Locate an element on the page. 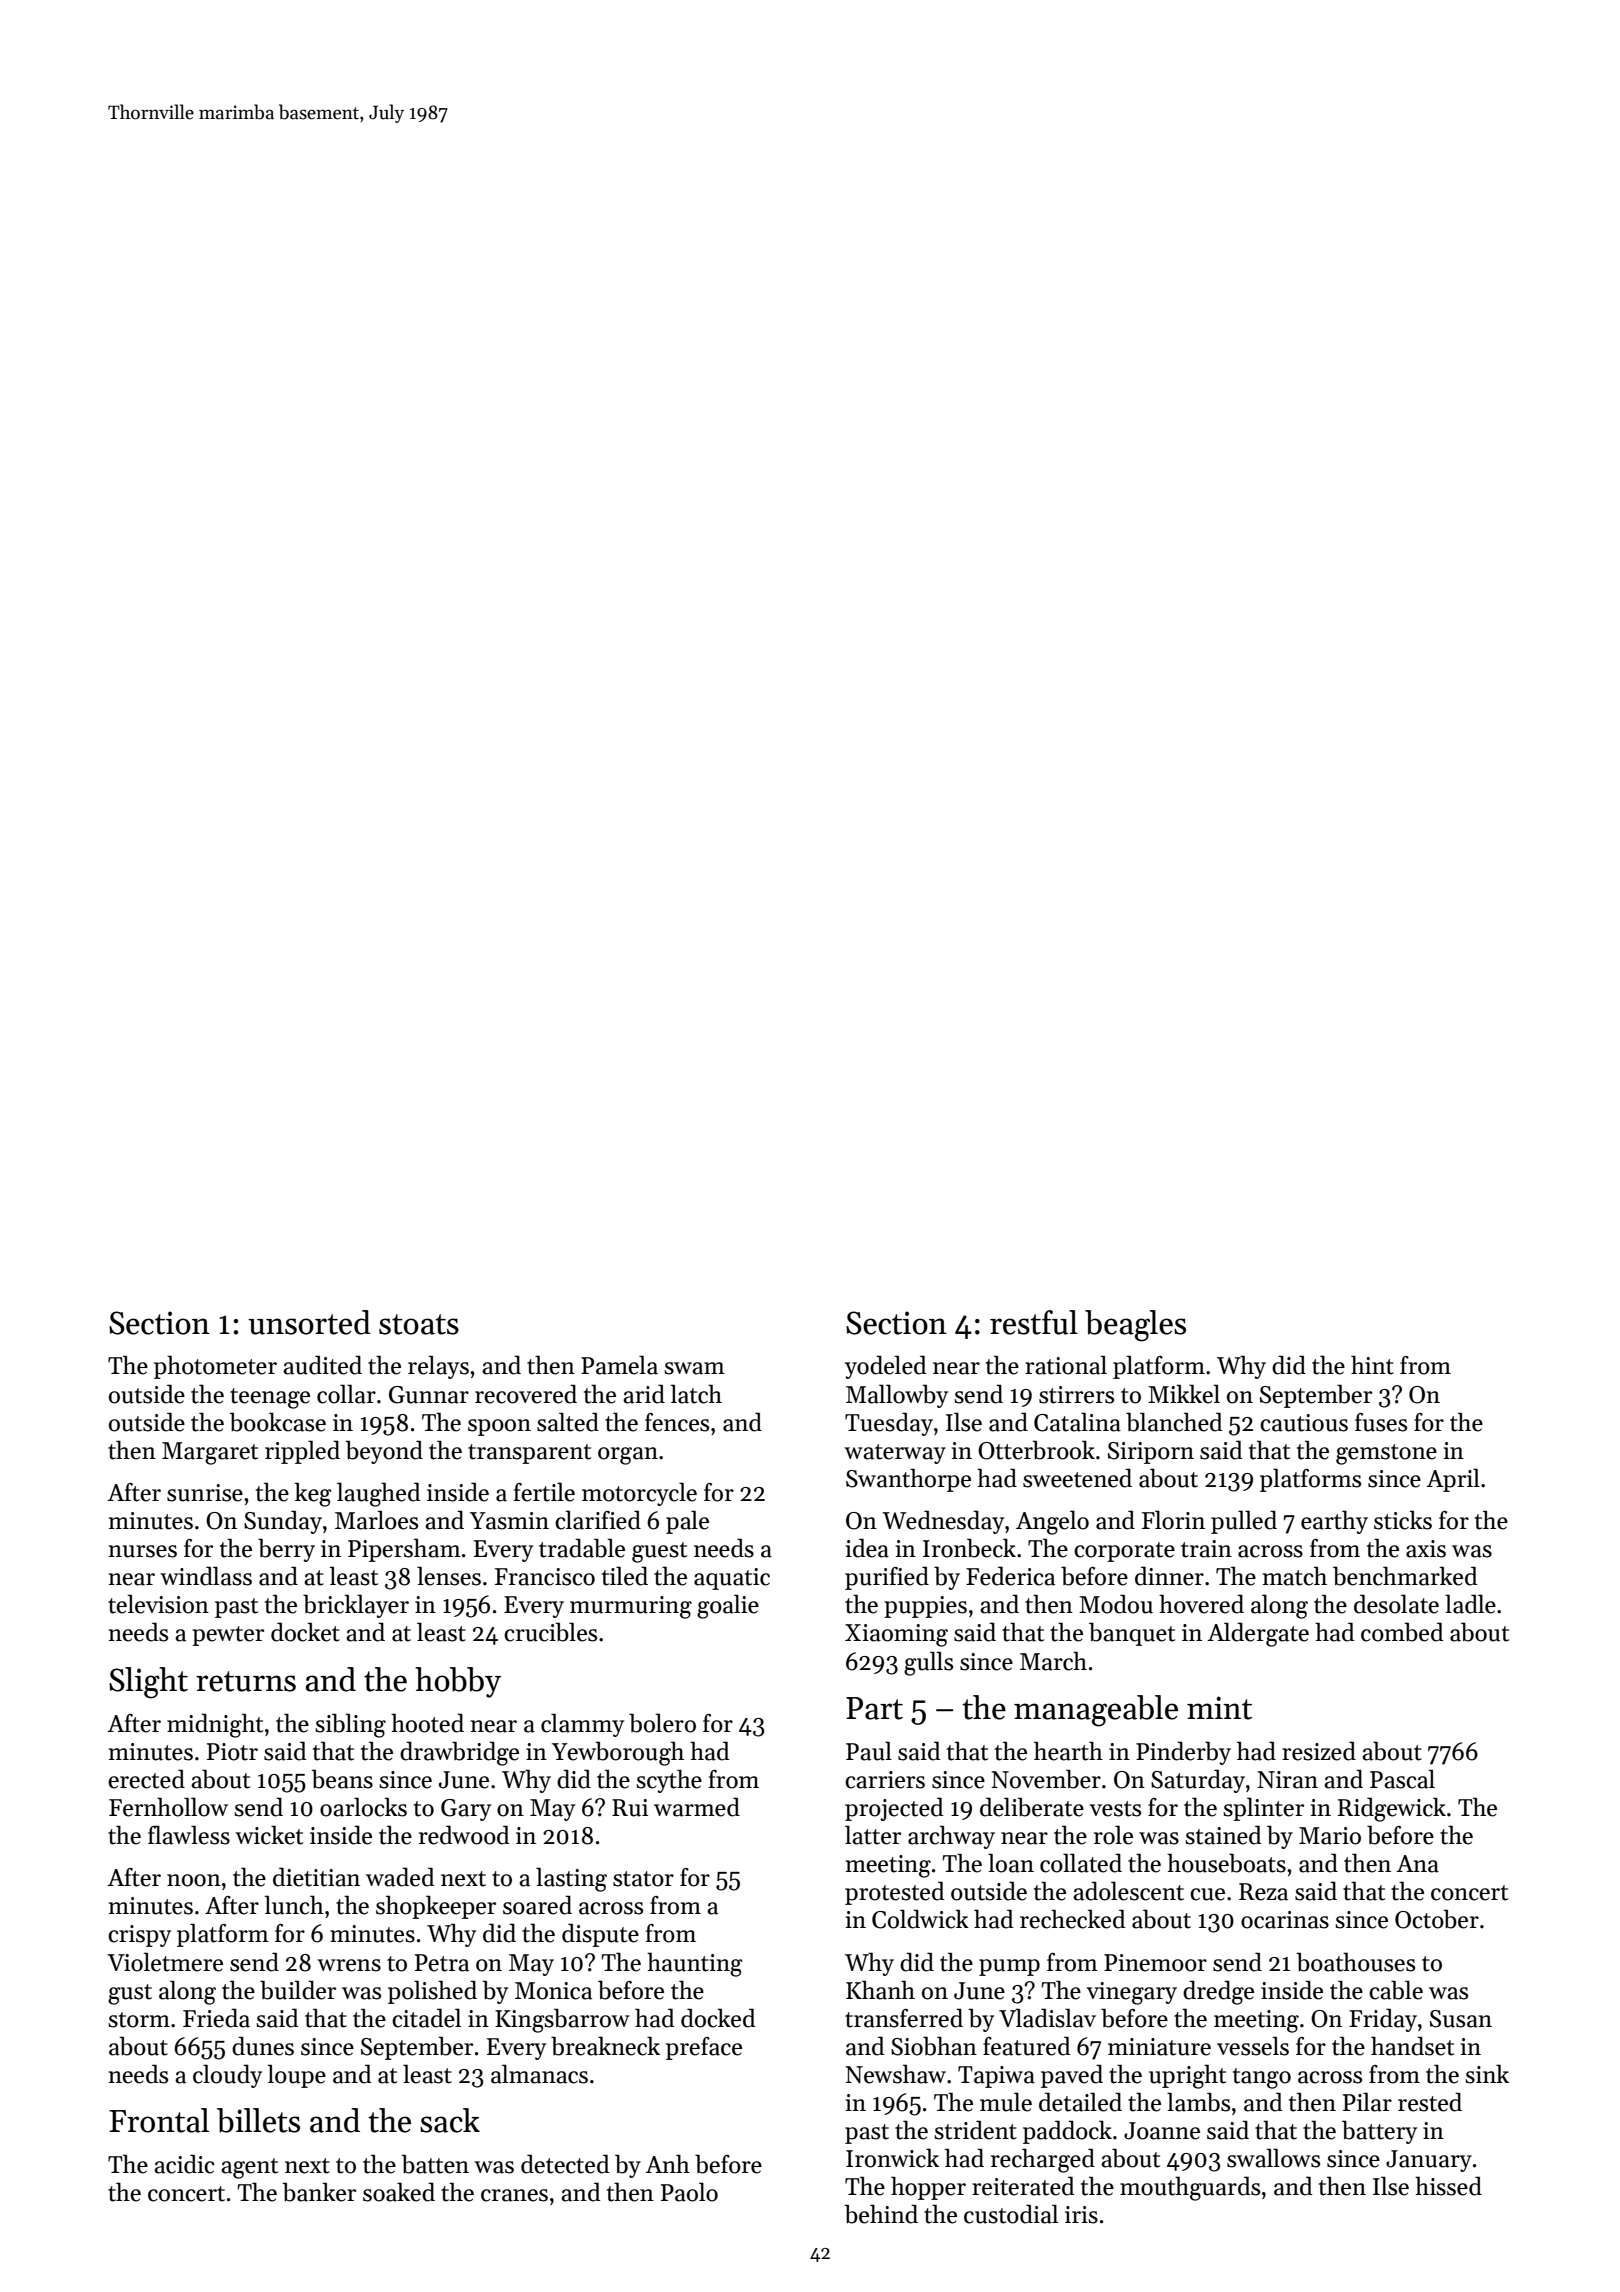 Image resolution: width=1620 pixels, height=2292 pixels. warmed is located at coordinates (697, 1807).
